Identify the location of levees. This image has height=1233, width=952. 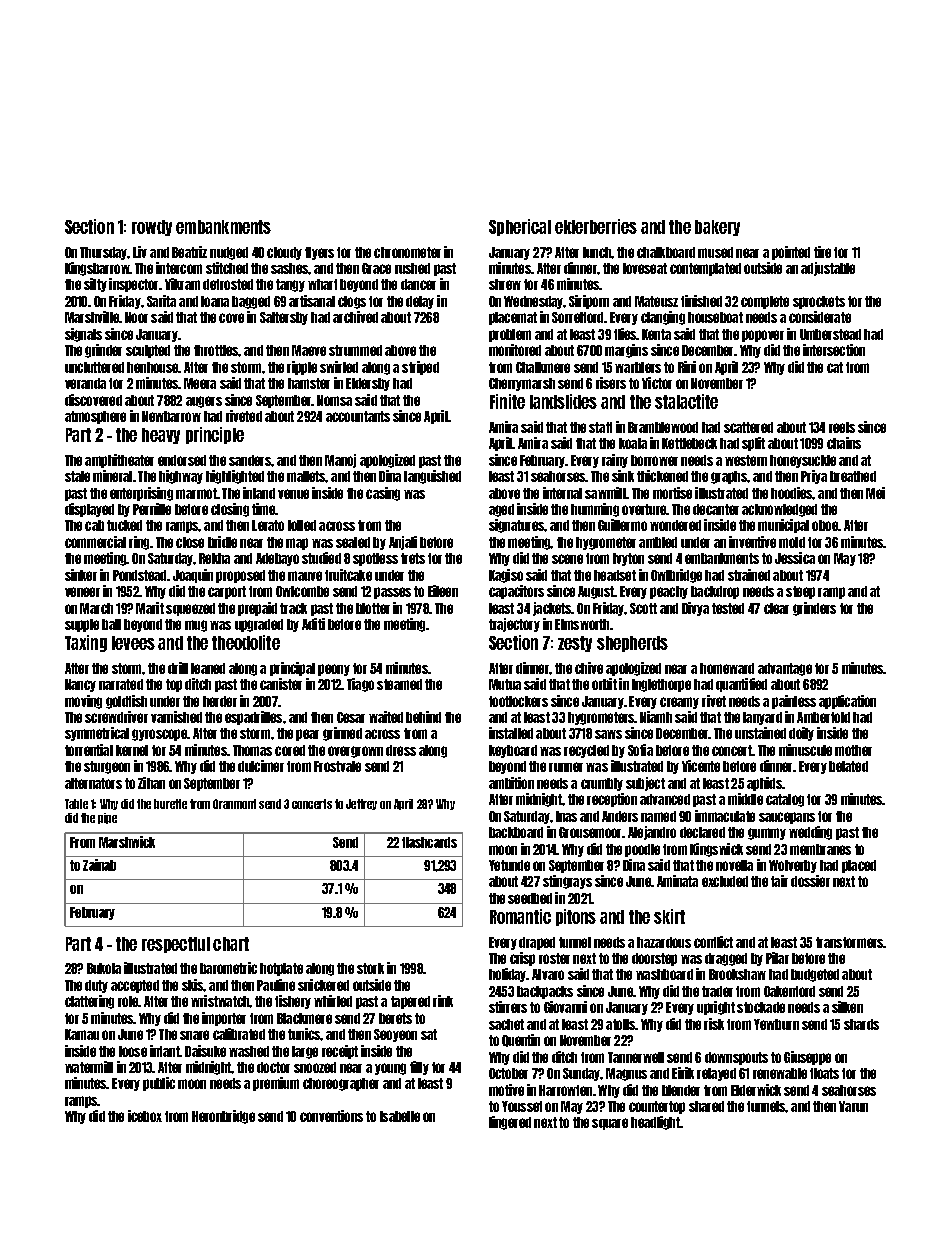
(133, 643).
